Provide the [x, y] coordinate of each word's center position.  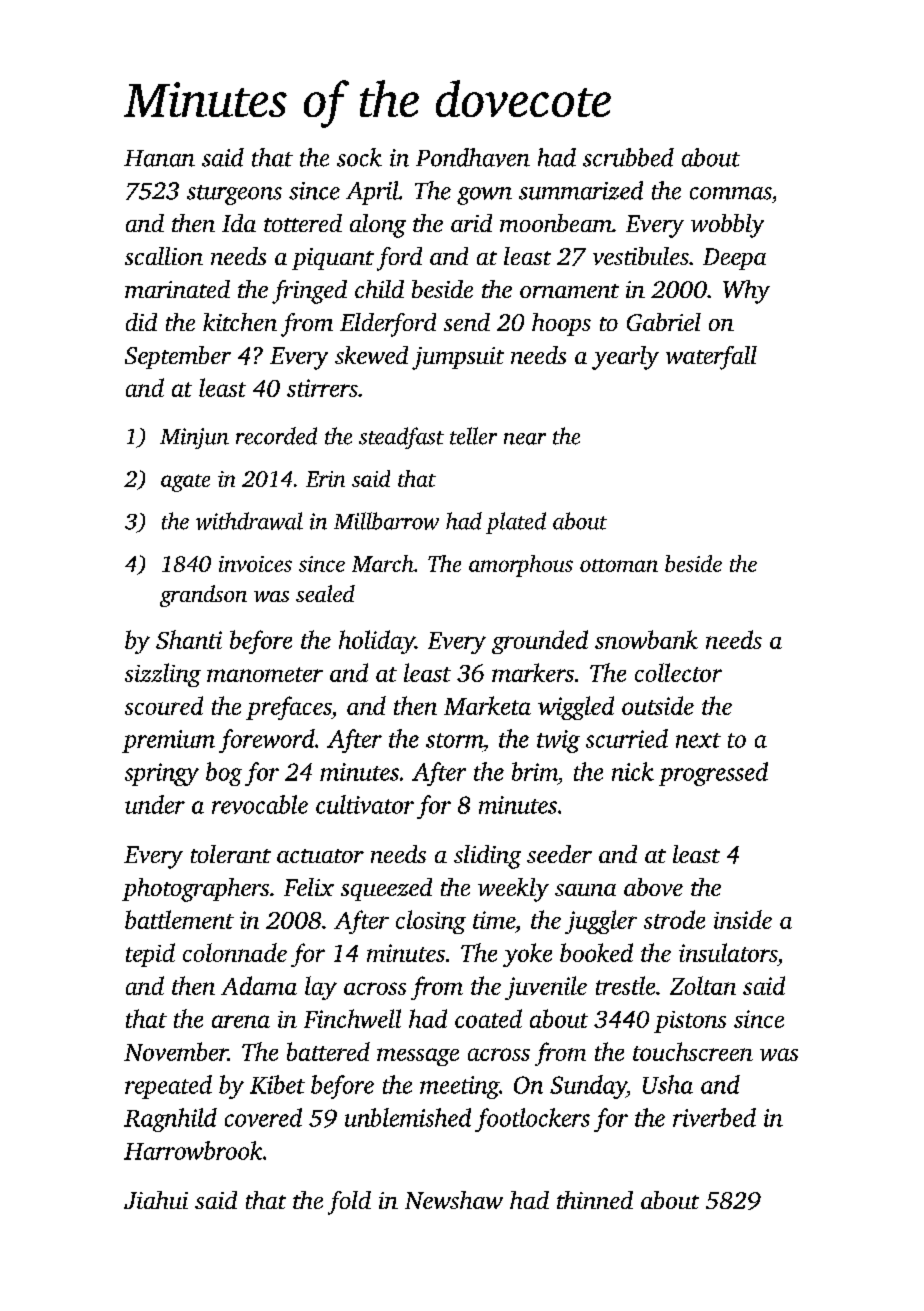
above [653, 887]
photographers [195, 890]
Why [746, 292]
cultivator [365, 804]
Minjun [194, 438]
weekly [513, 890]
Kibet [277, 1084]
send [467, 322]
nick [633, 771]
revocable [260, 804]
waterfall [711, 358]
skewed [371, 355]
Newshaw [454, 1200]
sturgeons [234, 195]
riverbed [714, 1117]
